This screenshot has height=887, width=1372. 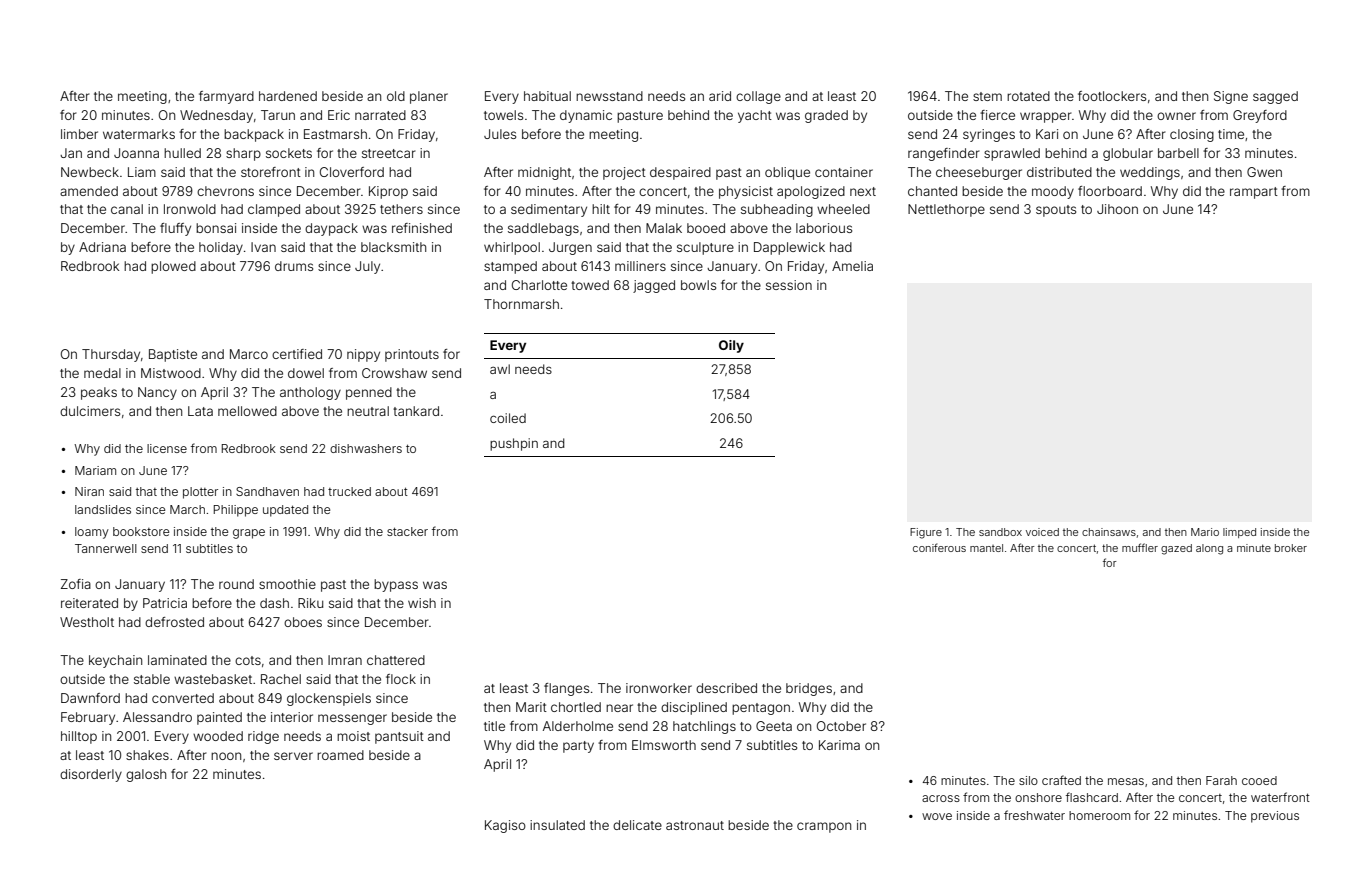 What do you see at coordinates (1205, 532) in the screenshot?
I see `Mario` at bounding box center [1205, 532].
